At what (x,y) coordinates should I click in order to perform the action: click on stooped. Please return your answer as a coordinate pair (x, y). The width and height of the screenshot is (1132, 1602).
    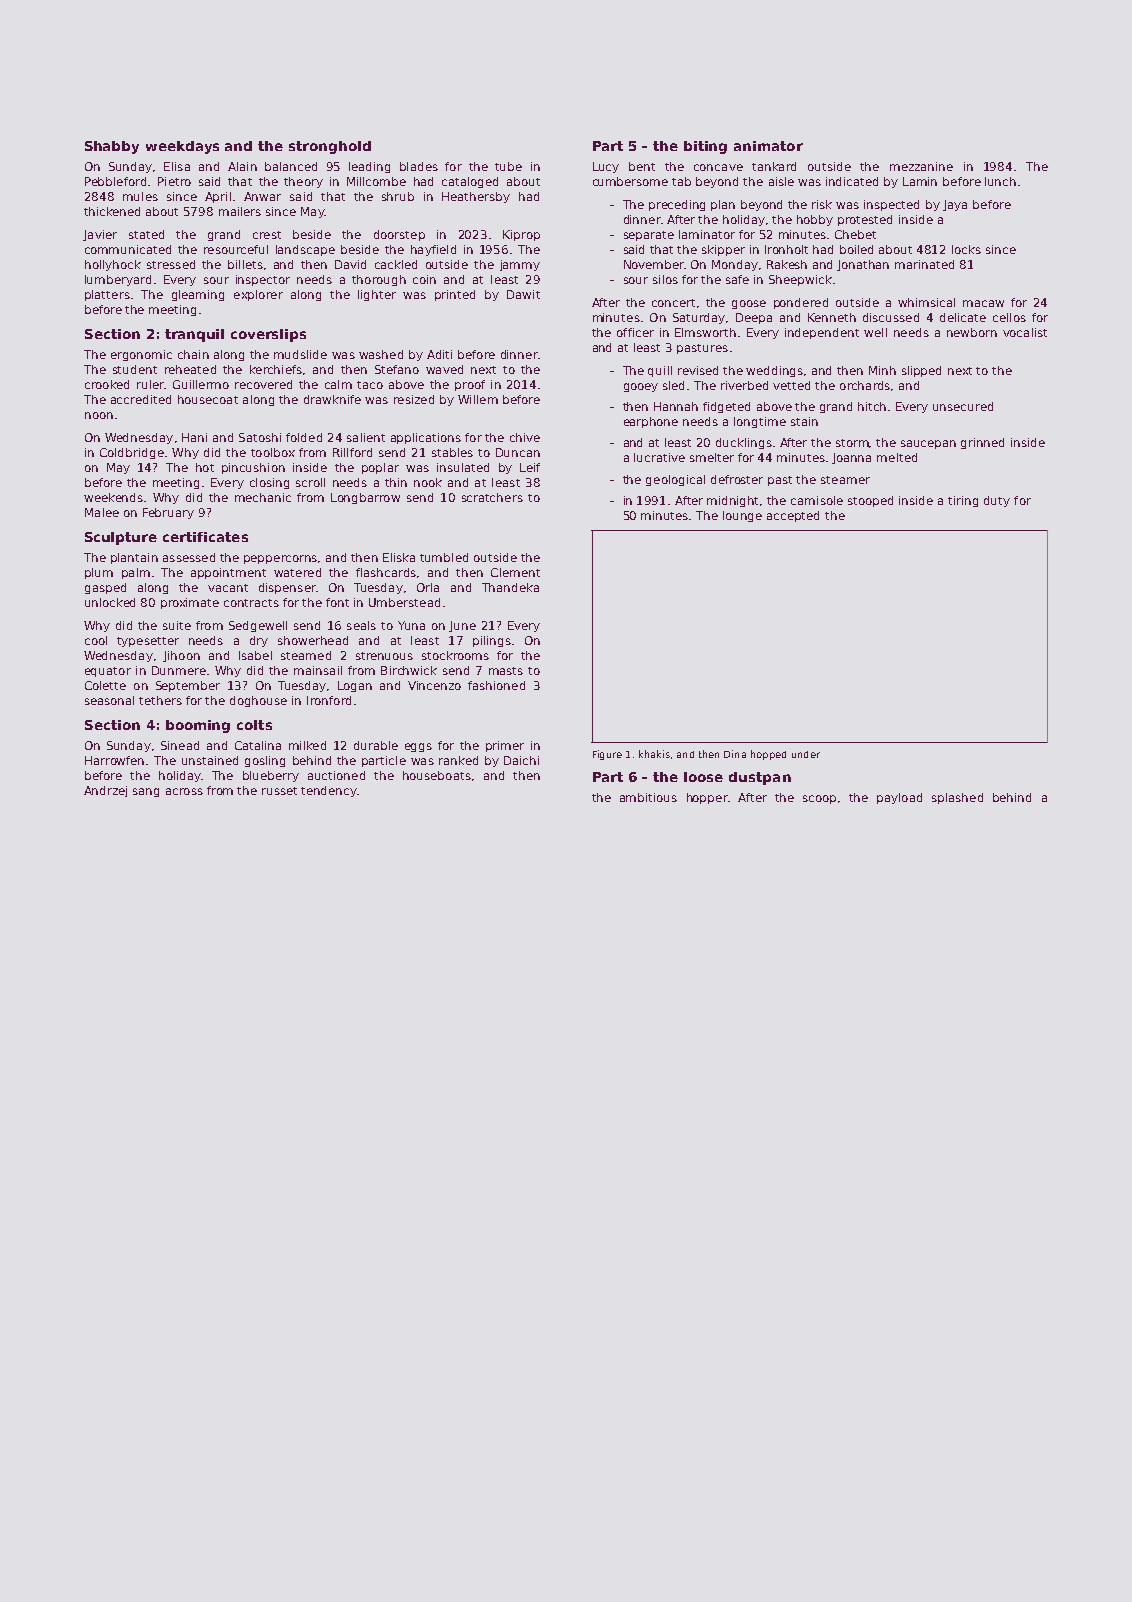
    Looking at the image, I should click on (870, 501).
